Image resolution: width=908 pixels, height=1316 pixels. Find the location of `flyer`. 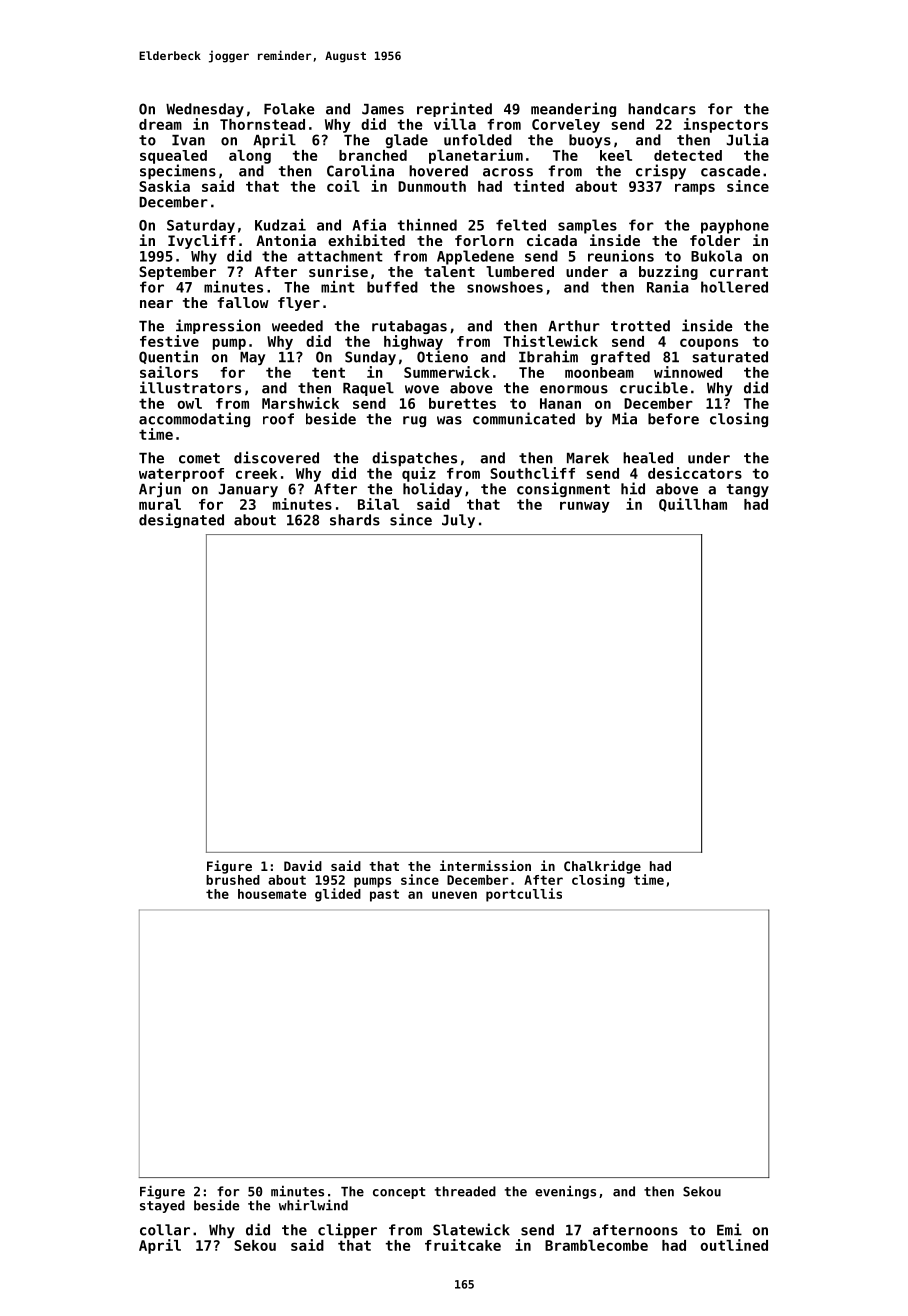

flyer is located at coordinates (299, 304).
